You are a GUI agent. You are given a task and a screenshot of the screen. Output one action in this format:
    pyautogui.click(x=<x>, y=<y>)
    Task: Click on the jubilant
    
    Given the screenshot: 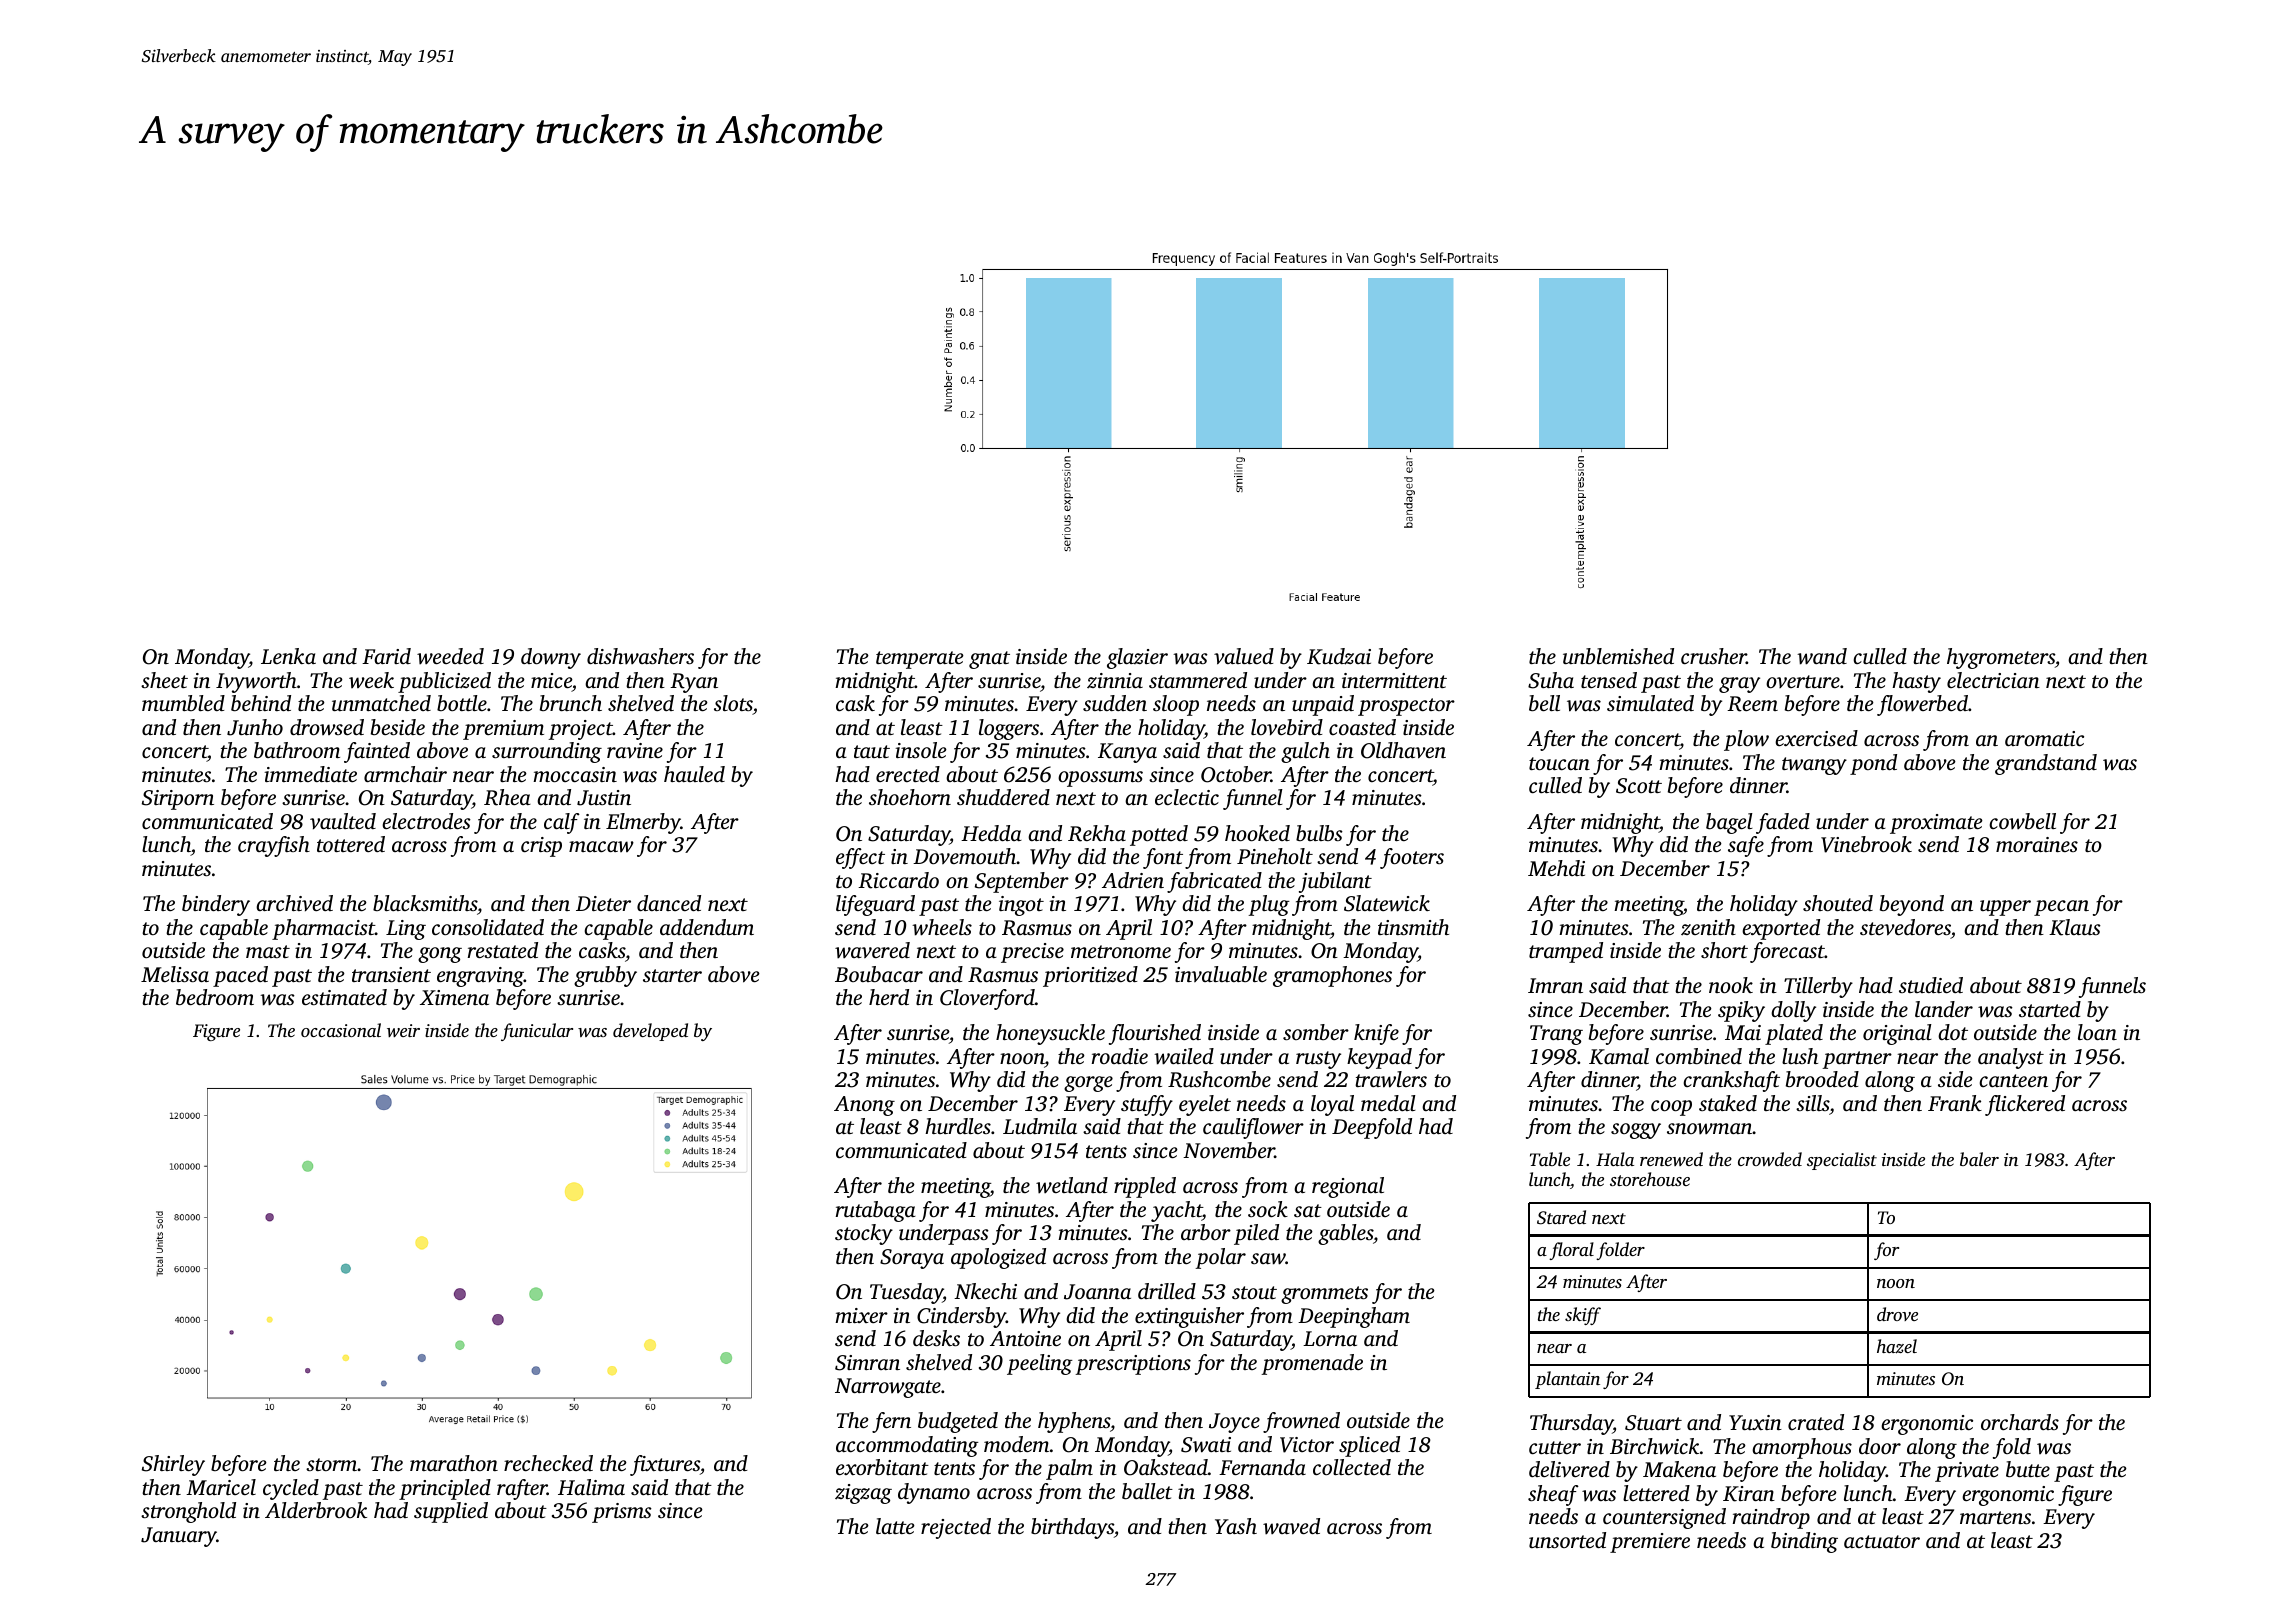 What is the action you would take?
    pyautogui.click(x=1335, y=882)
